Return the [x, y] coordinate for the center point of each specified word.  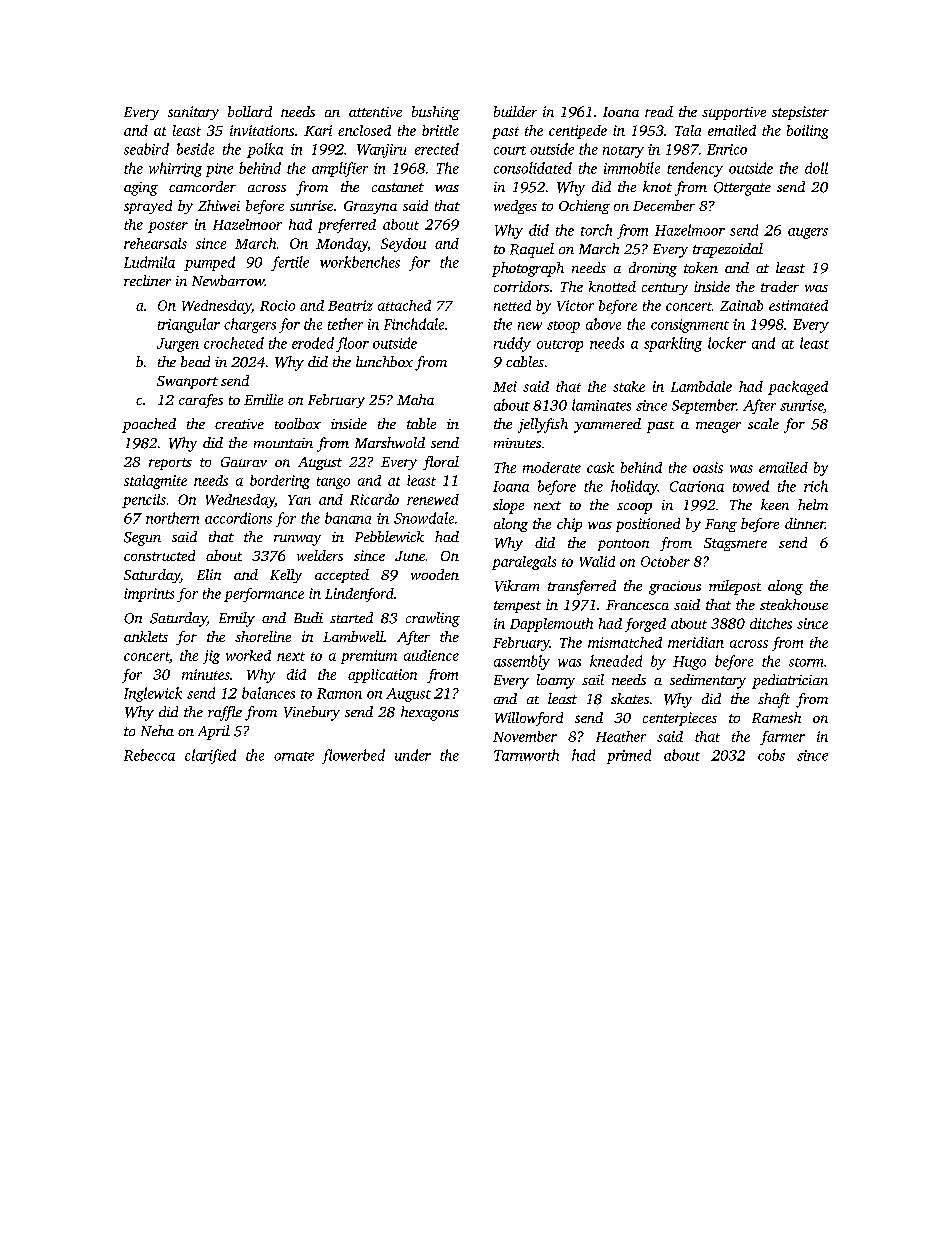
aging [141, 189]
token [701, 267]
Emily [237, 619]
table [421, 423]
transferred [582, 587]
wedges [515, 207]
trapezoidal [728, 250]
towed [751, 486]
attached [404, 305]
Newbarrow [228, 280]
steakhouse [794, 604]
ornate [294, 756]
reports [170, 464]
